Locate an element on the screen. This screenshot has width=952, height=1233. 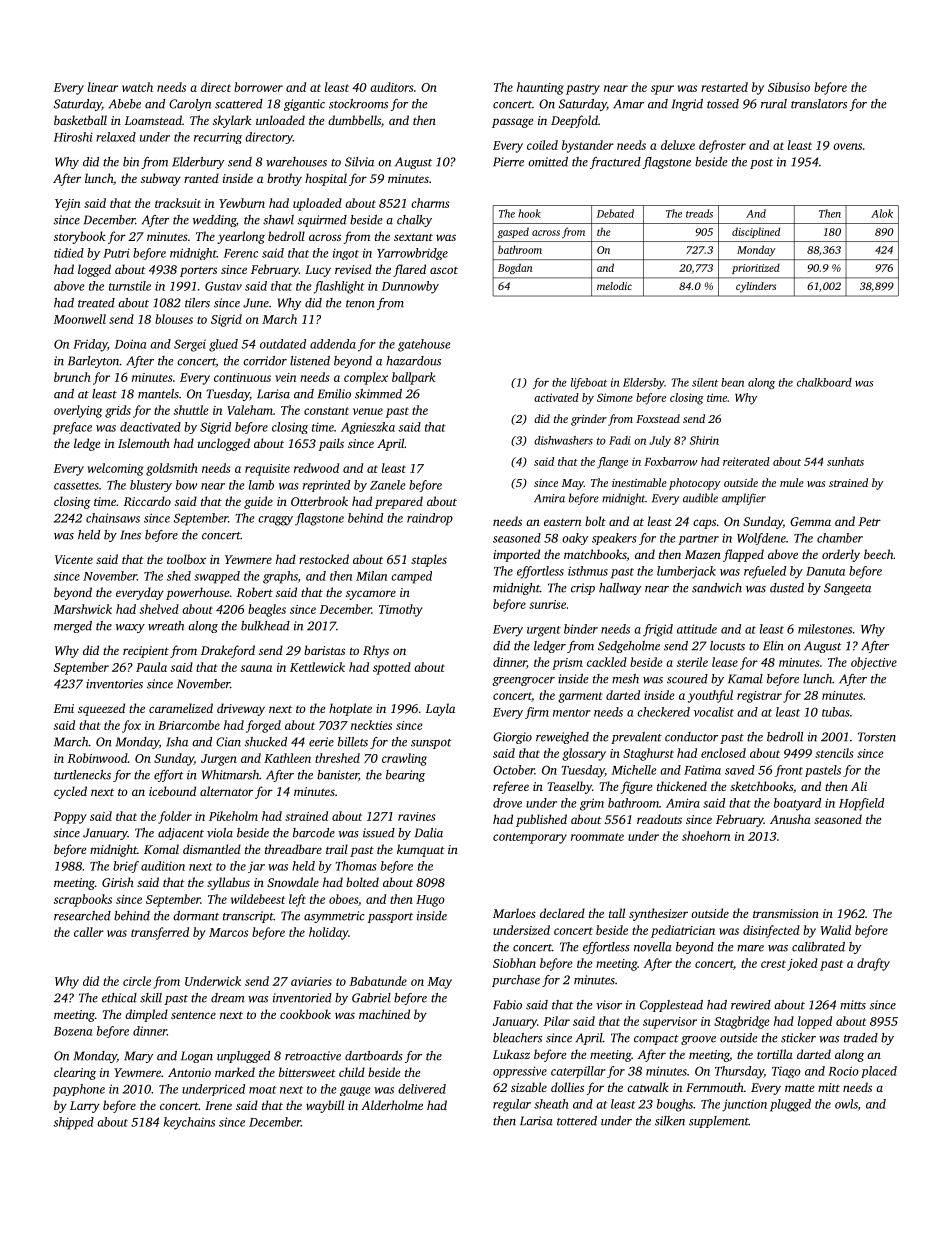
auditors is located at coordinates (392, 87).
